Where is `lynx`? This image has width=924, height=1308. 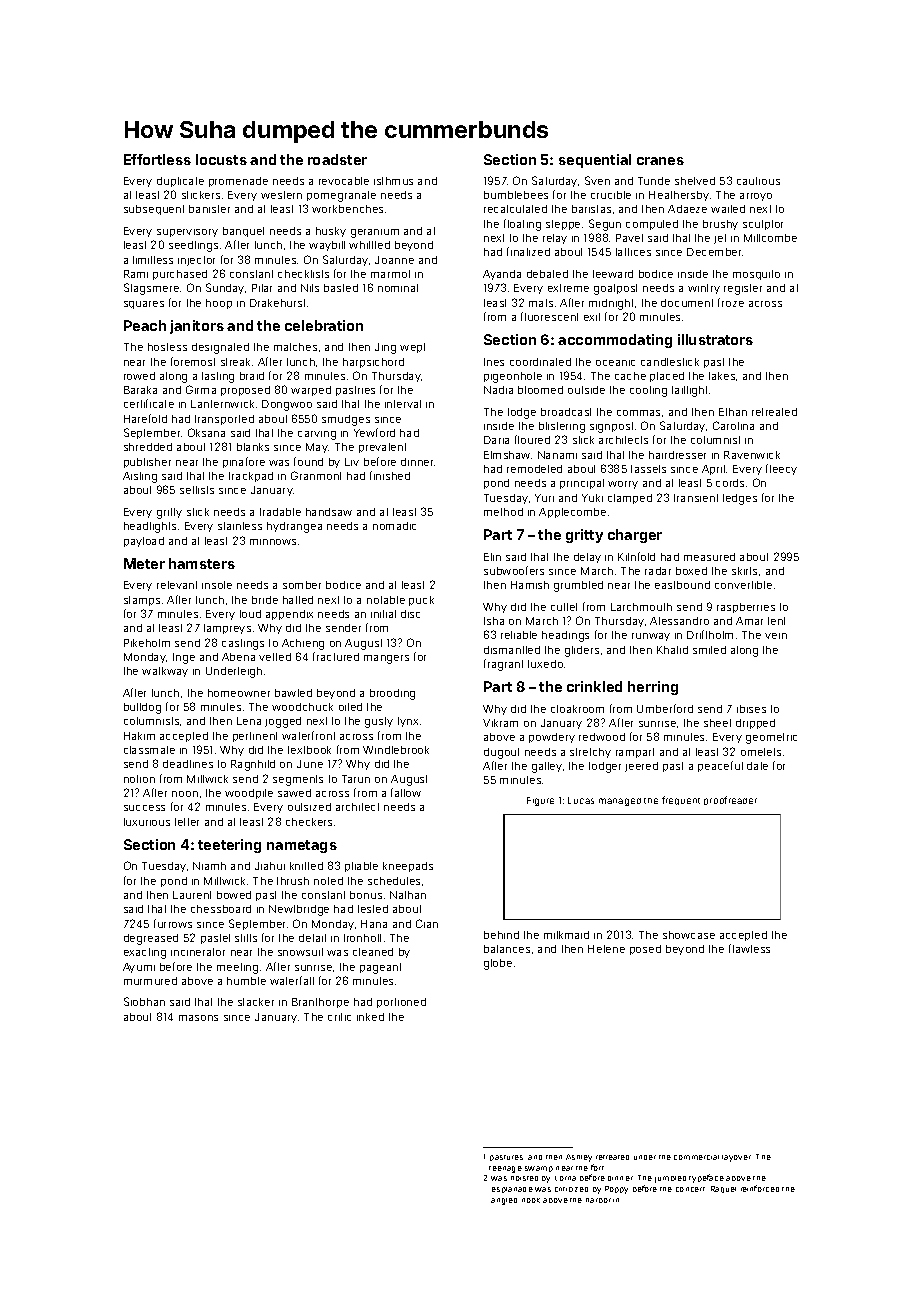
lynx is located at coordinates (408, 722).
